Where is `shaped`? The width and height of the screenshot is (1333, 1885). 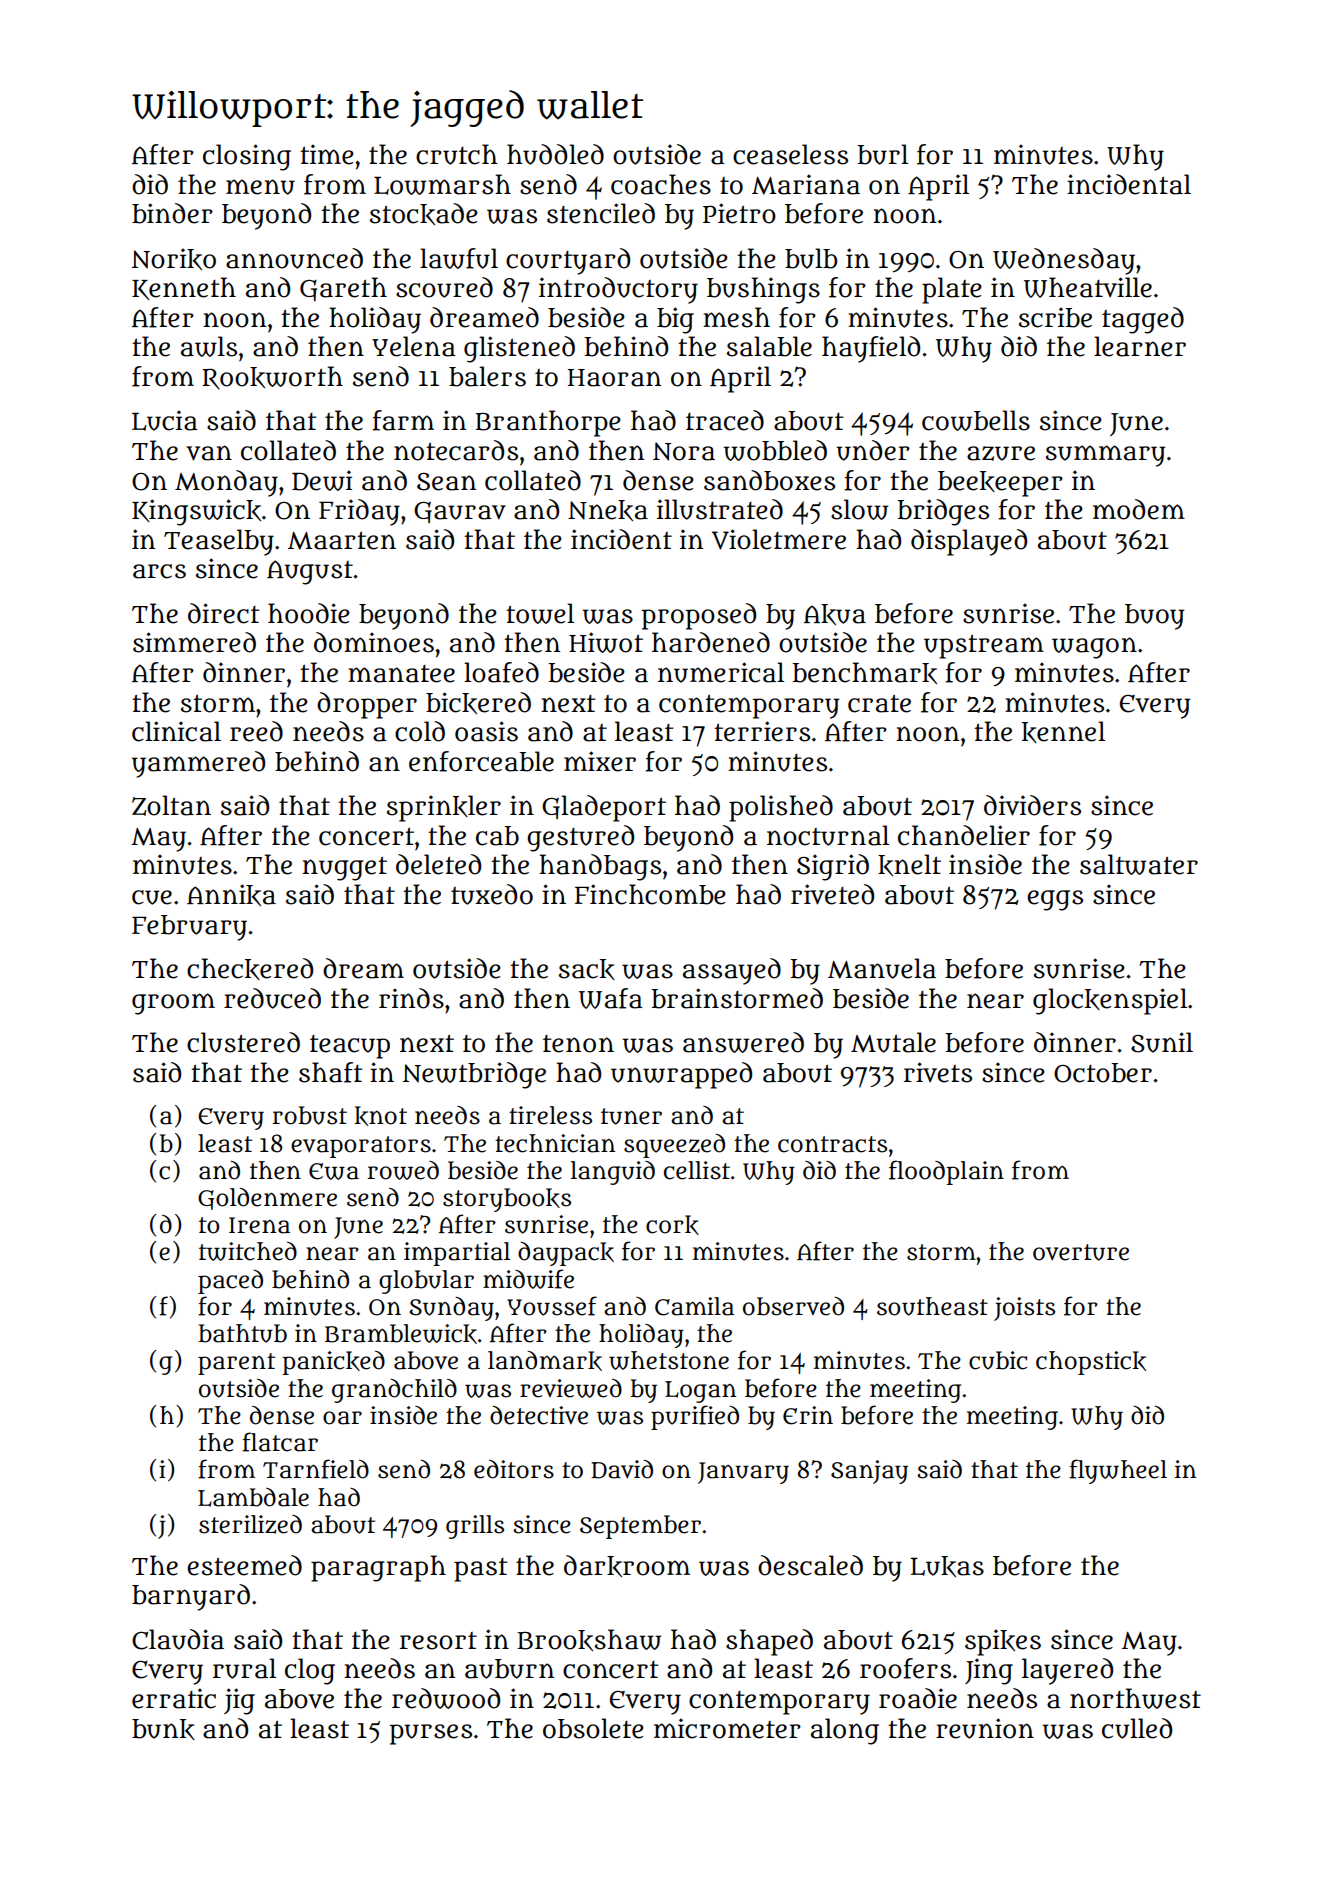 shaped is located at coordinates (769, 1642).
